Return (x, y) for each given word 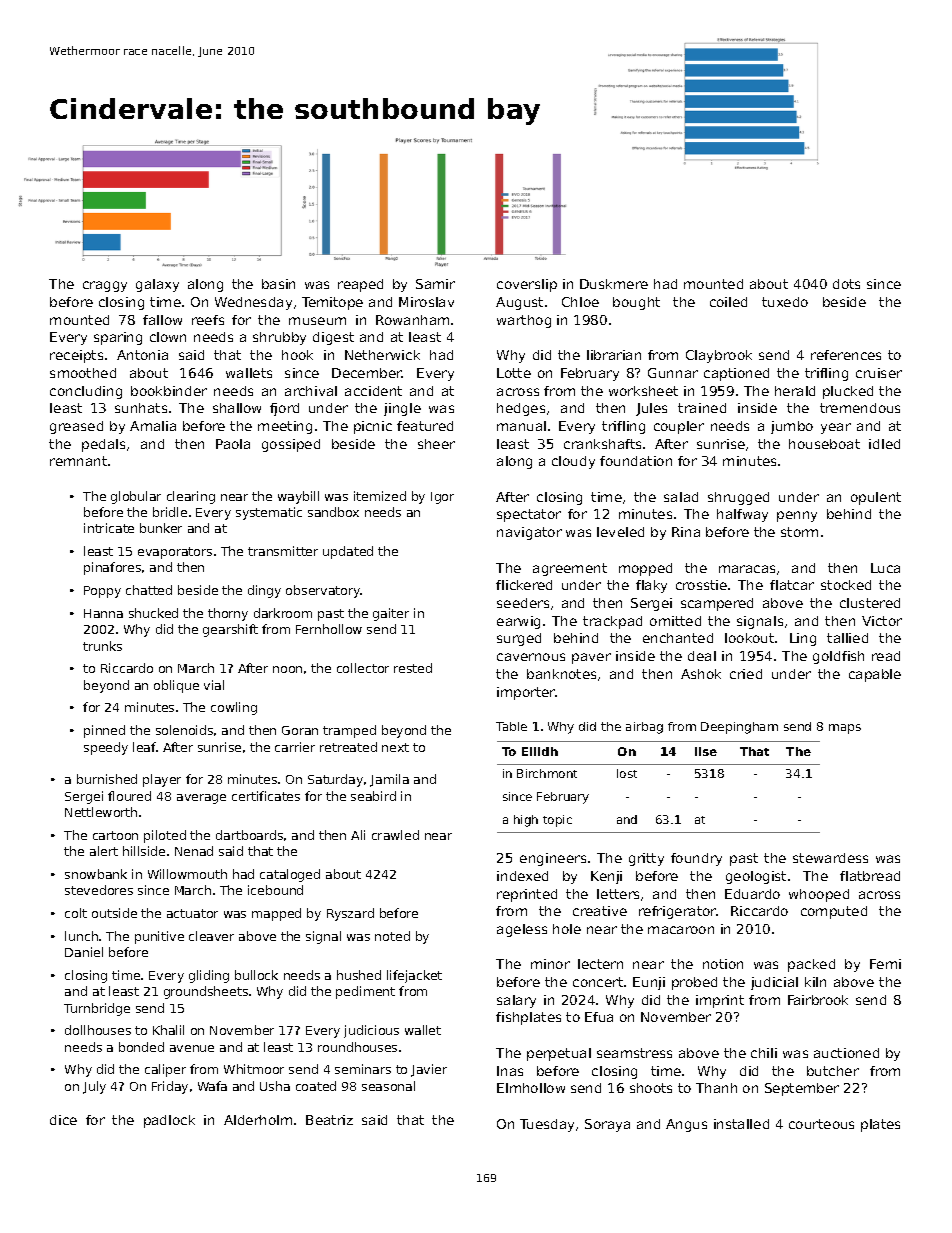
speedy (106, 748)
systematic (269, 513)
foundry (696, 859)
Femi (885, 964)
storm (799, 532)
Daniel (84, 952)
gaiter (391, 614)
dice (63, 1120)
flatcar (792, 585)
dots (846, 284)
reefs (208, 320)
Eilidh (540, 751)
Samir (435, 284)
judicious (371, 1031)
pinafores (112, 568)
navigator (529, 533)
